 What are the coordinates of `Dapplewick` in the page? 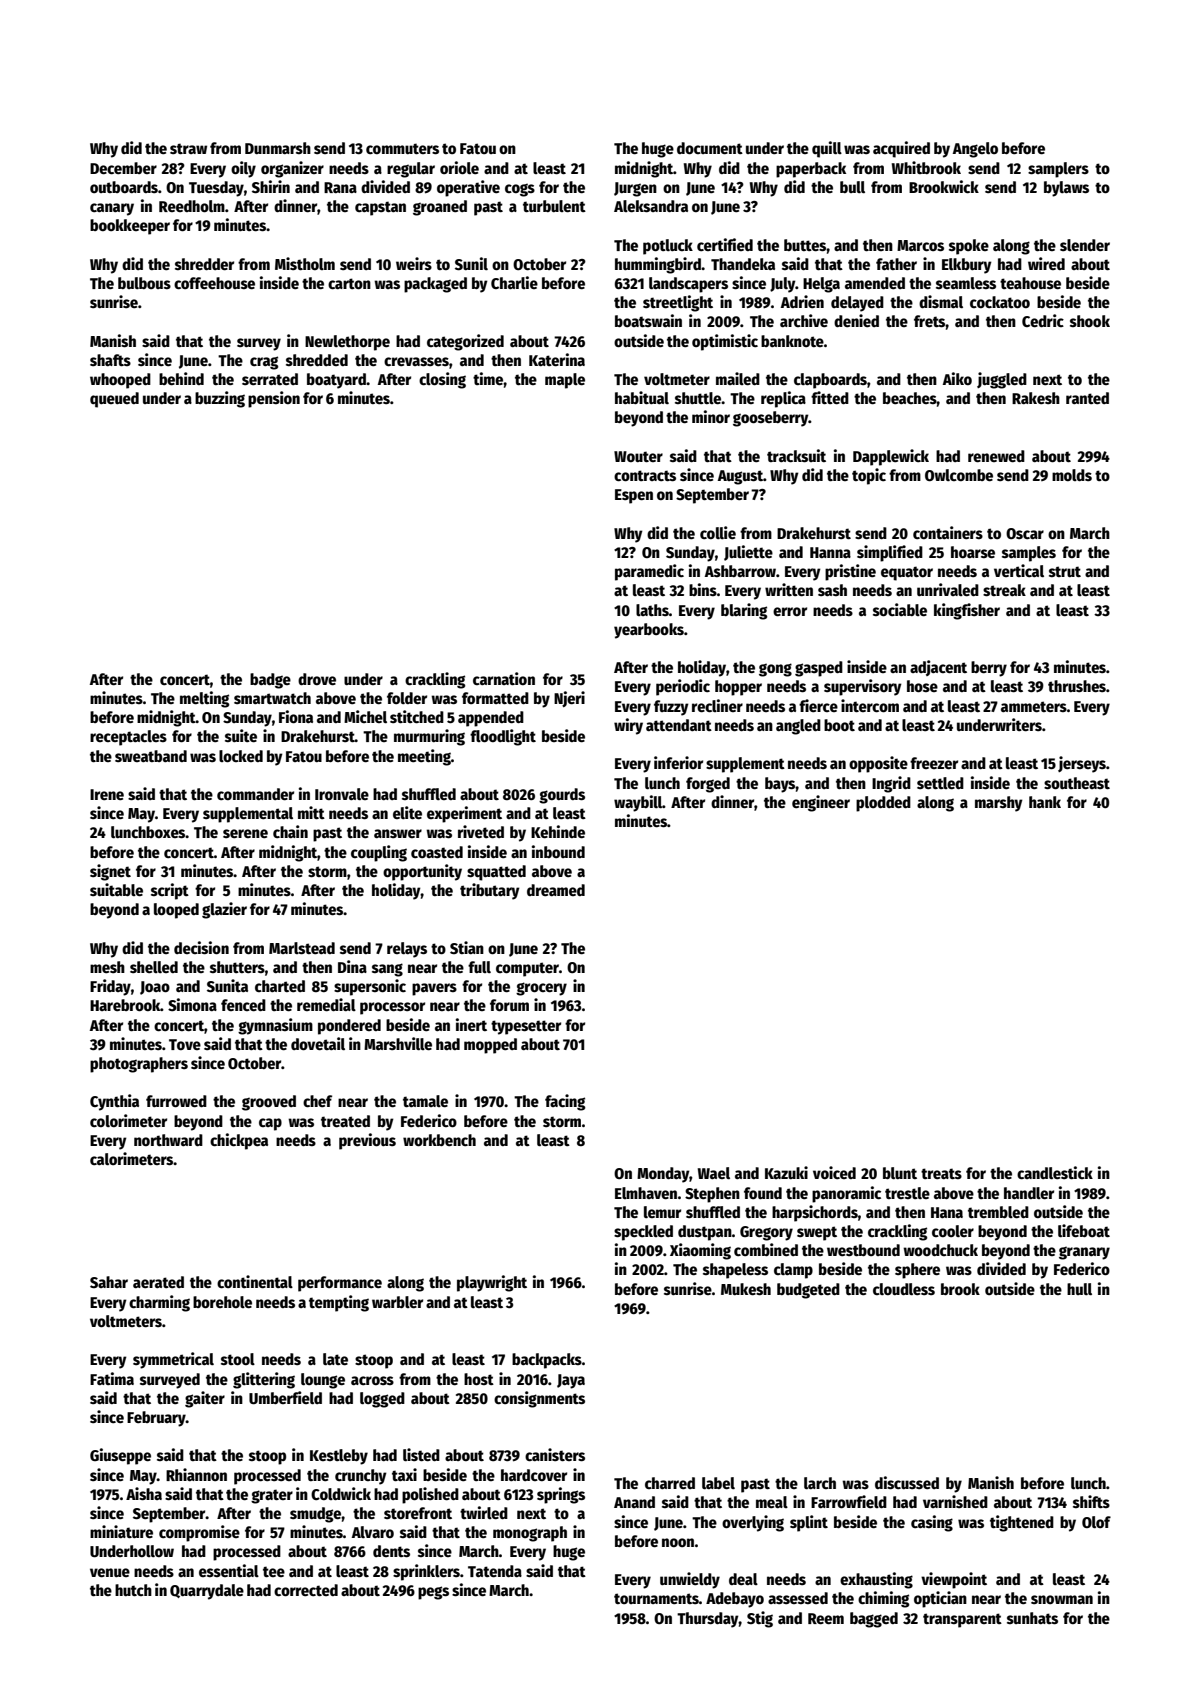 It's located at (891, 457).
